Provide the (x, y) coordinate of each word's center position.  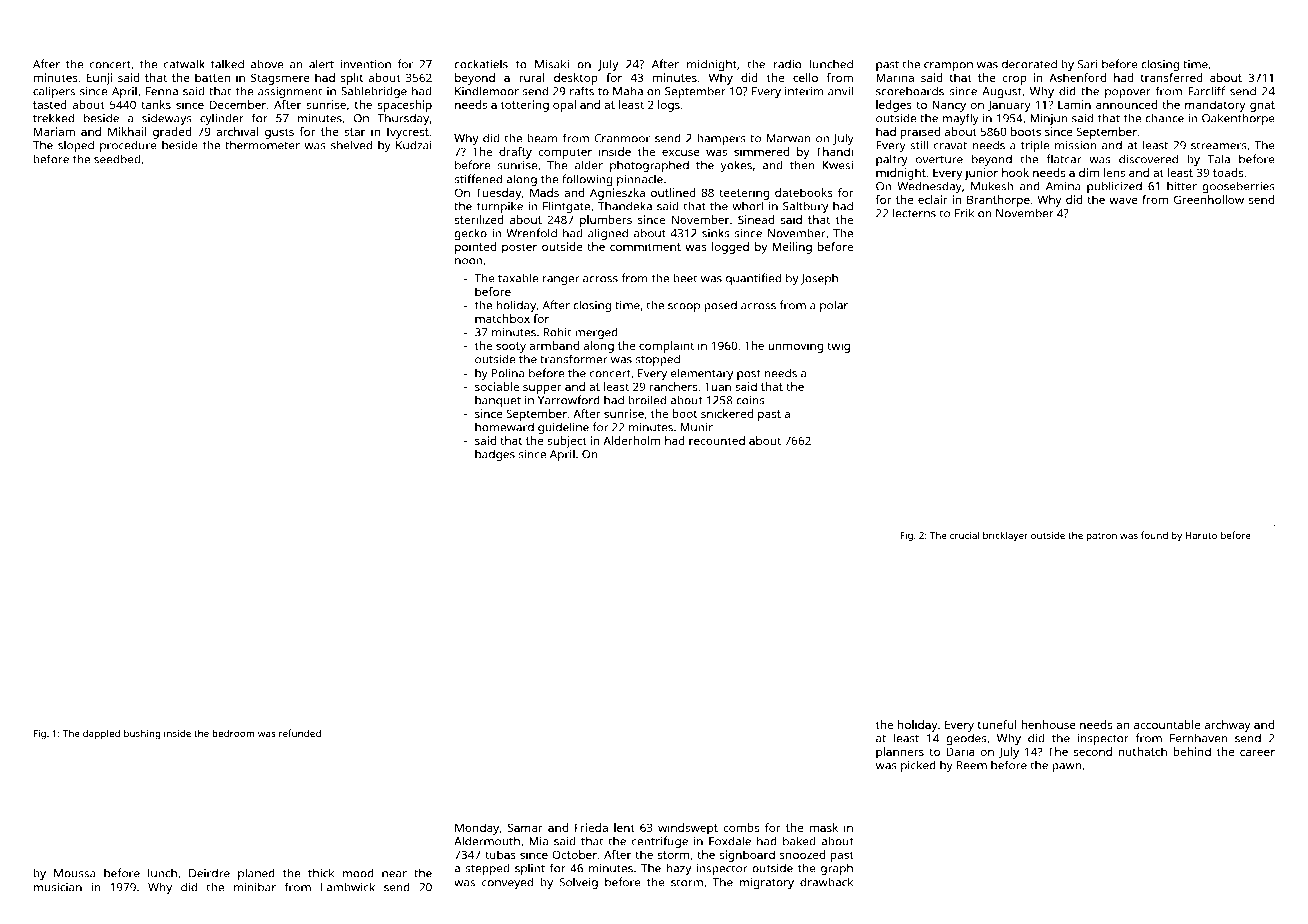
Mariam (54, 131)
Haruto (1201, 535)
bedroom (233, 733)
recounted (717, 440)
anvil (840, 91)
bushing (142, 734)
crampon (948, 66)
